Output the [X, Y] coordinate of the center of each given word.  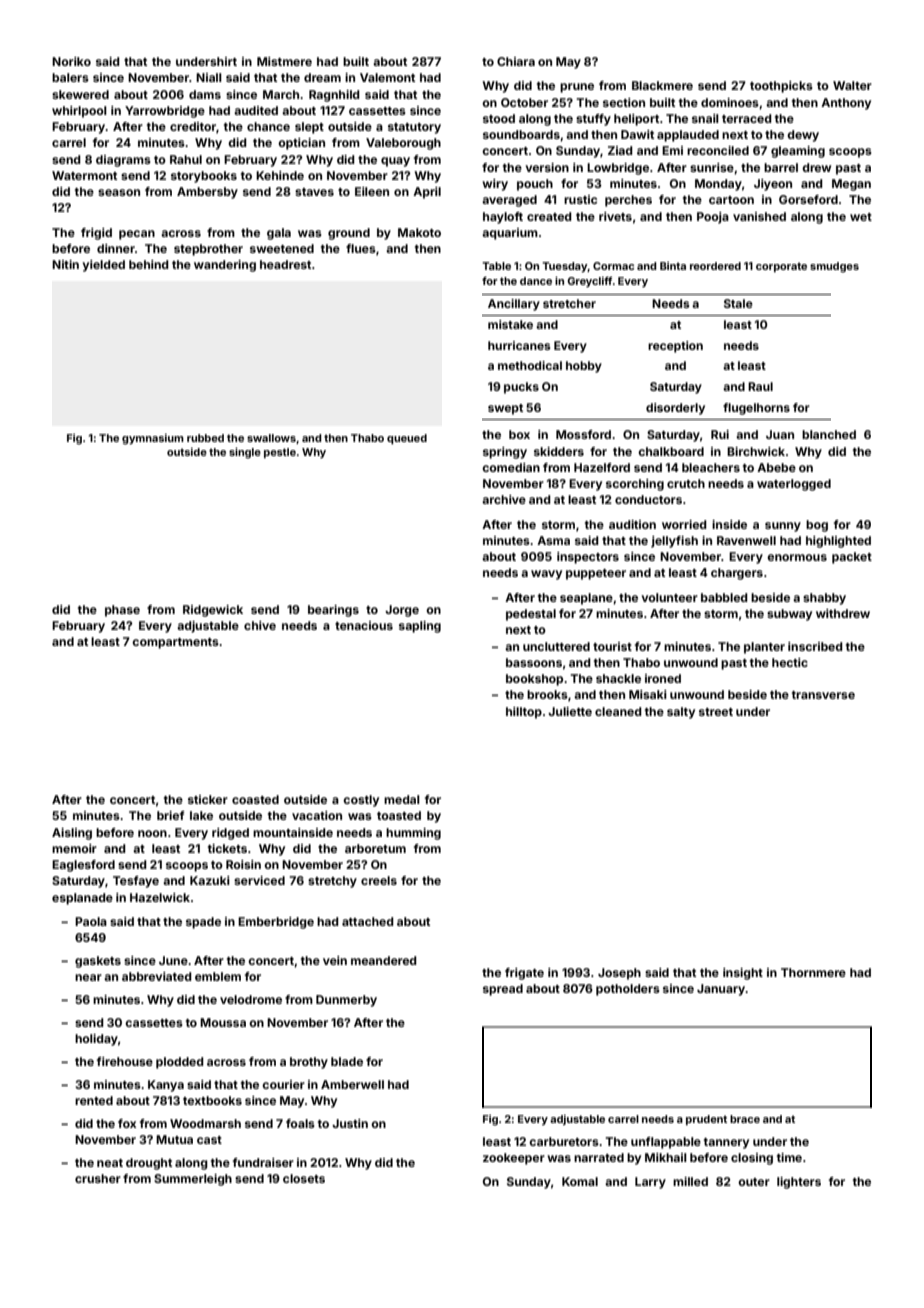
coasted [255, 799]
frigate [524, 974]
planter [764, 648]
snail [705, 118]
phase [122, 611]
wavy [546, 575]
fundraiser [263, 1162]
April [427, 193]
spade [203, 923]
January [721, 990]
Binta [673, 266]
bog [817, 526]
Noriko [71, 61]
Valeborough [403, 144]
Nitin [65, 264]
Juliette [570, 711]
